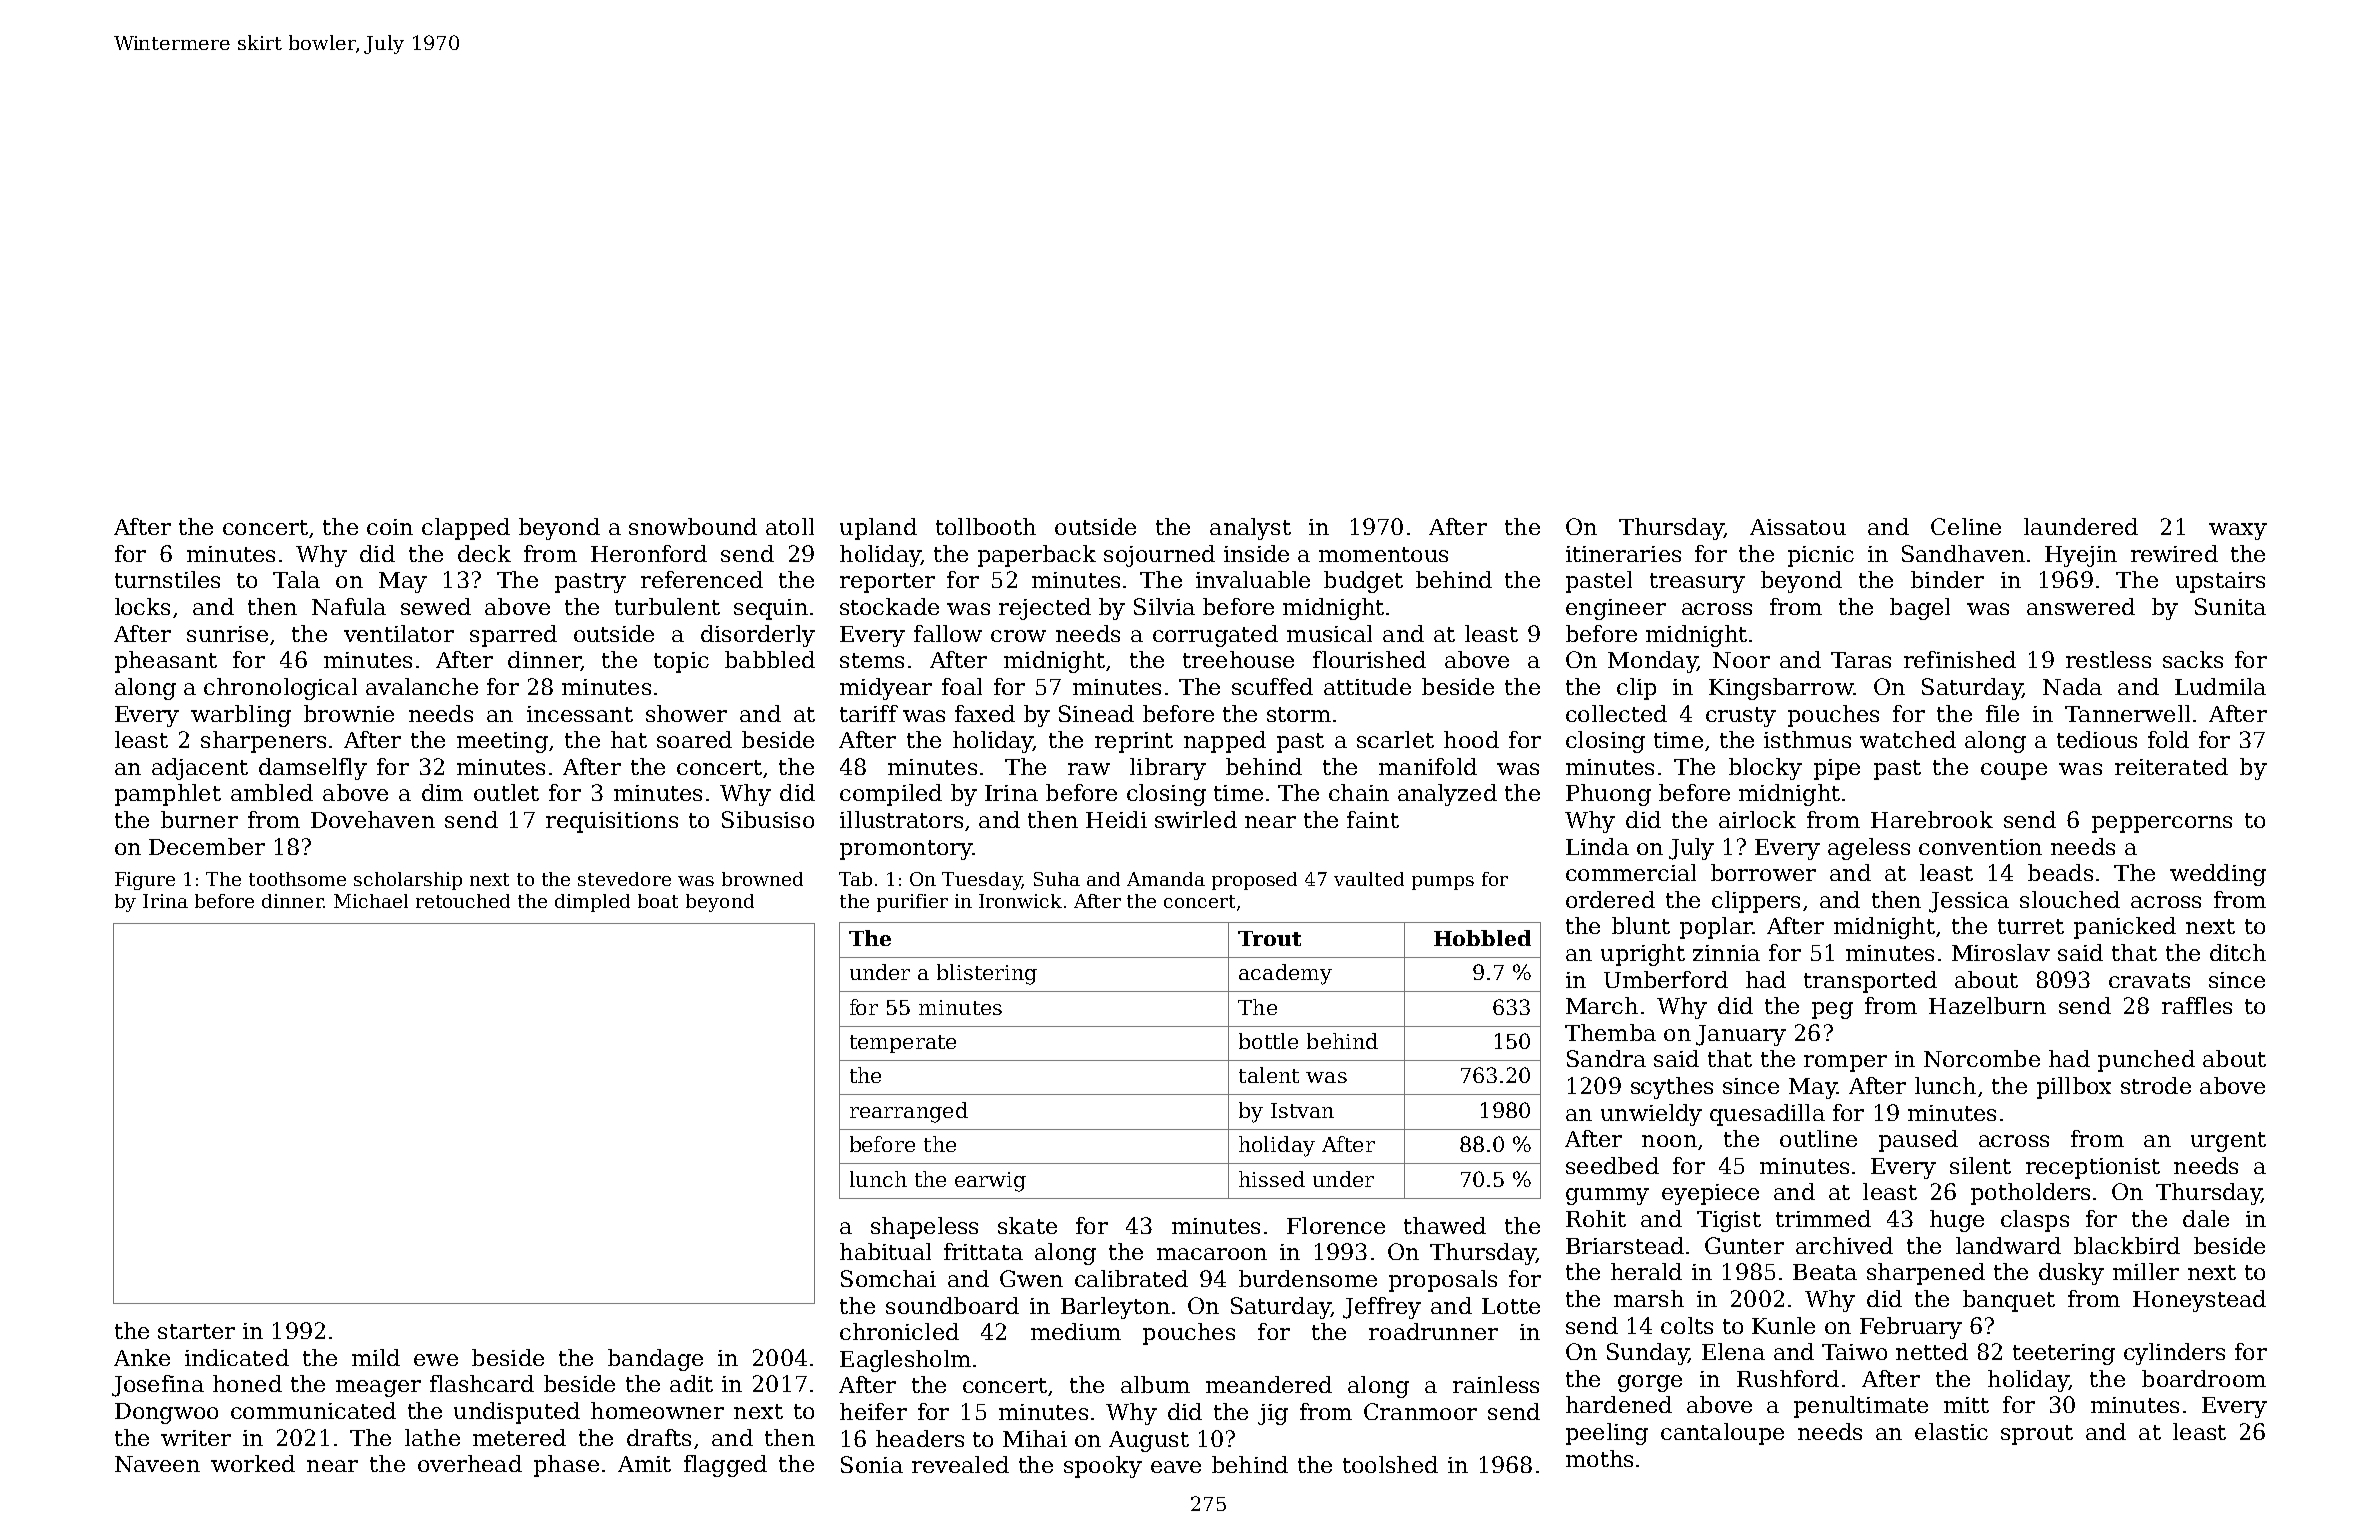  What do you see at coordinates (2060, 872) in the page?
I see `beads` at bounding box center [2060, 872].
